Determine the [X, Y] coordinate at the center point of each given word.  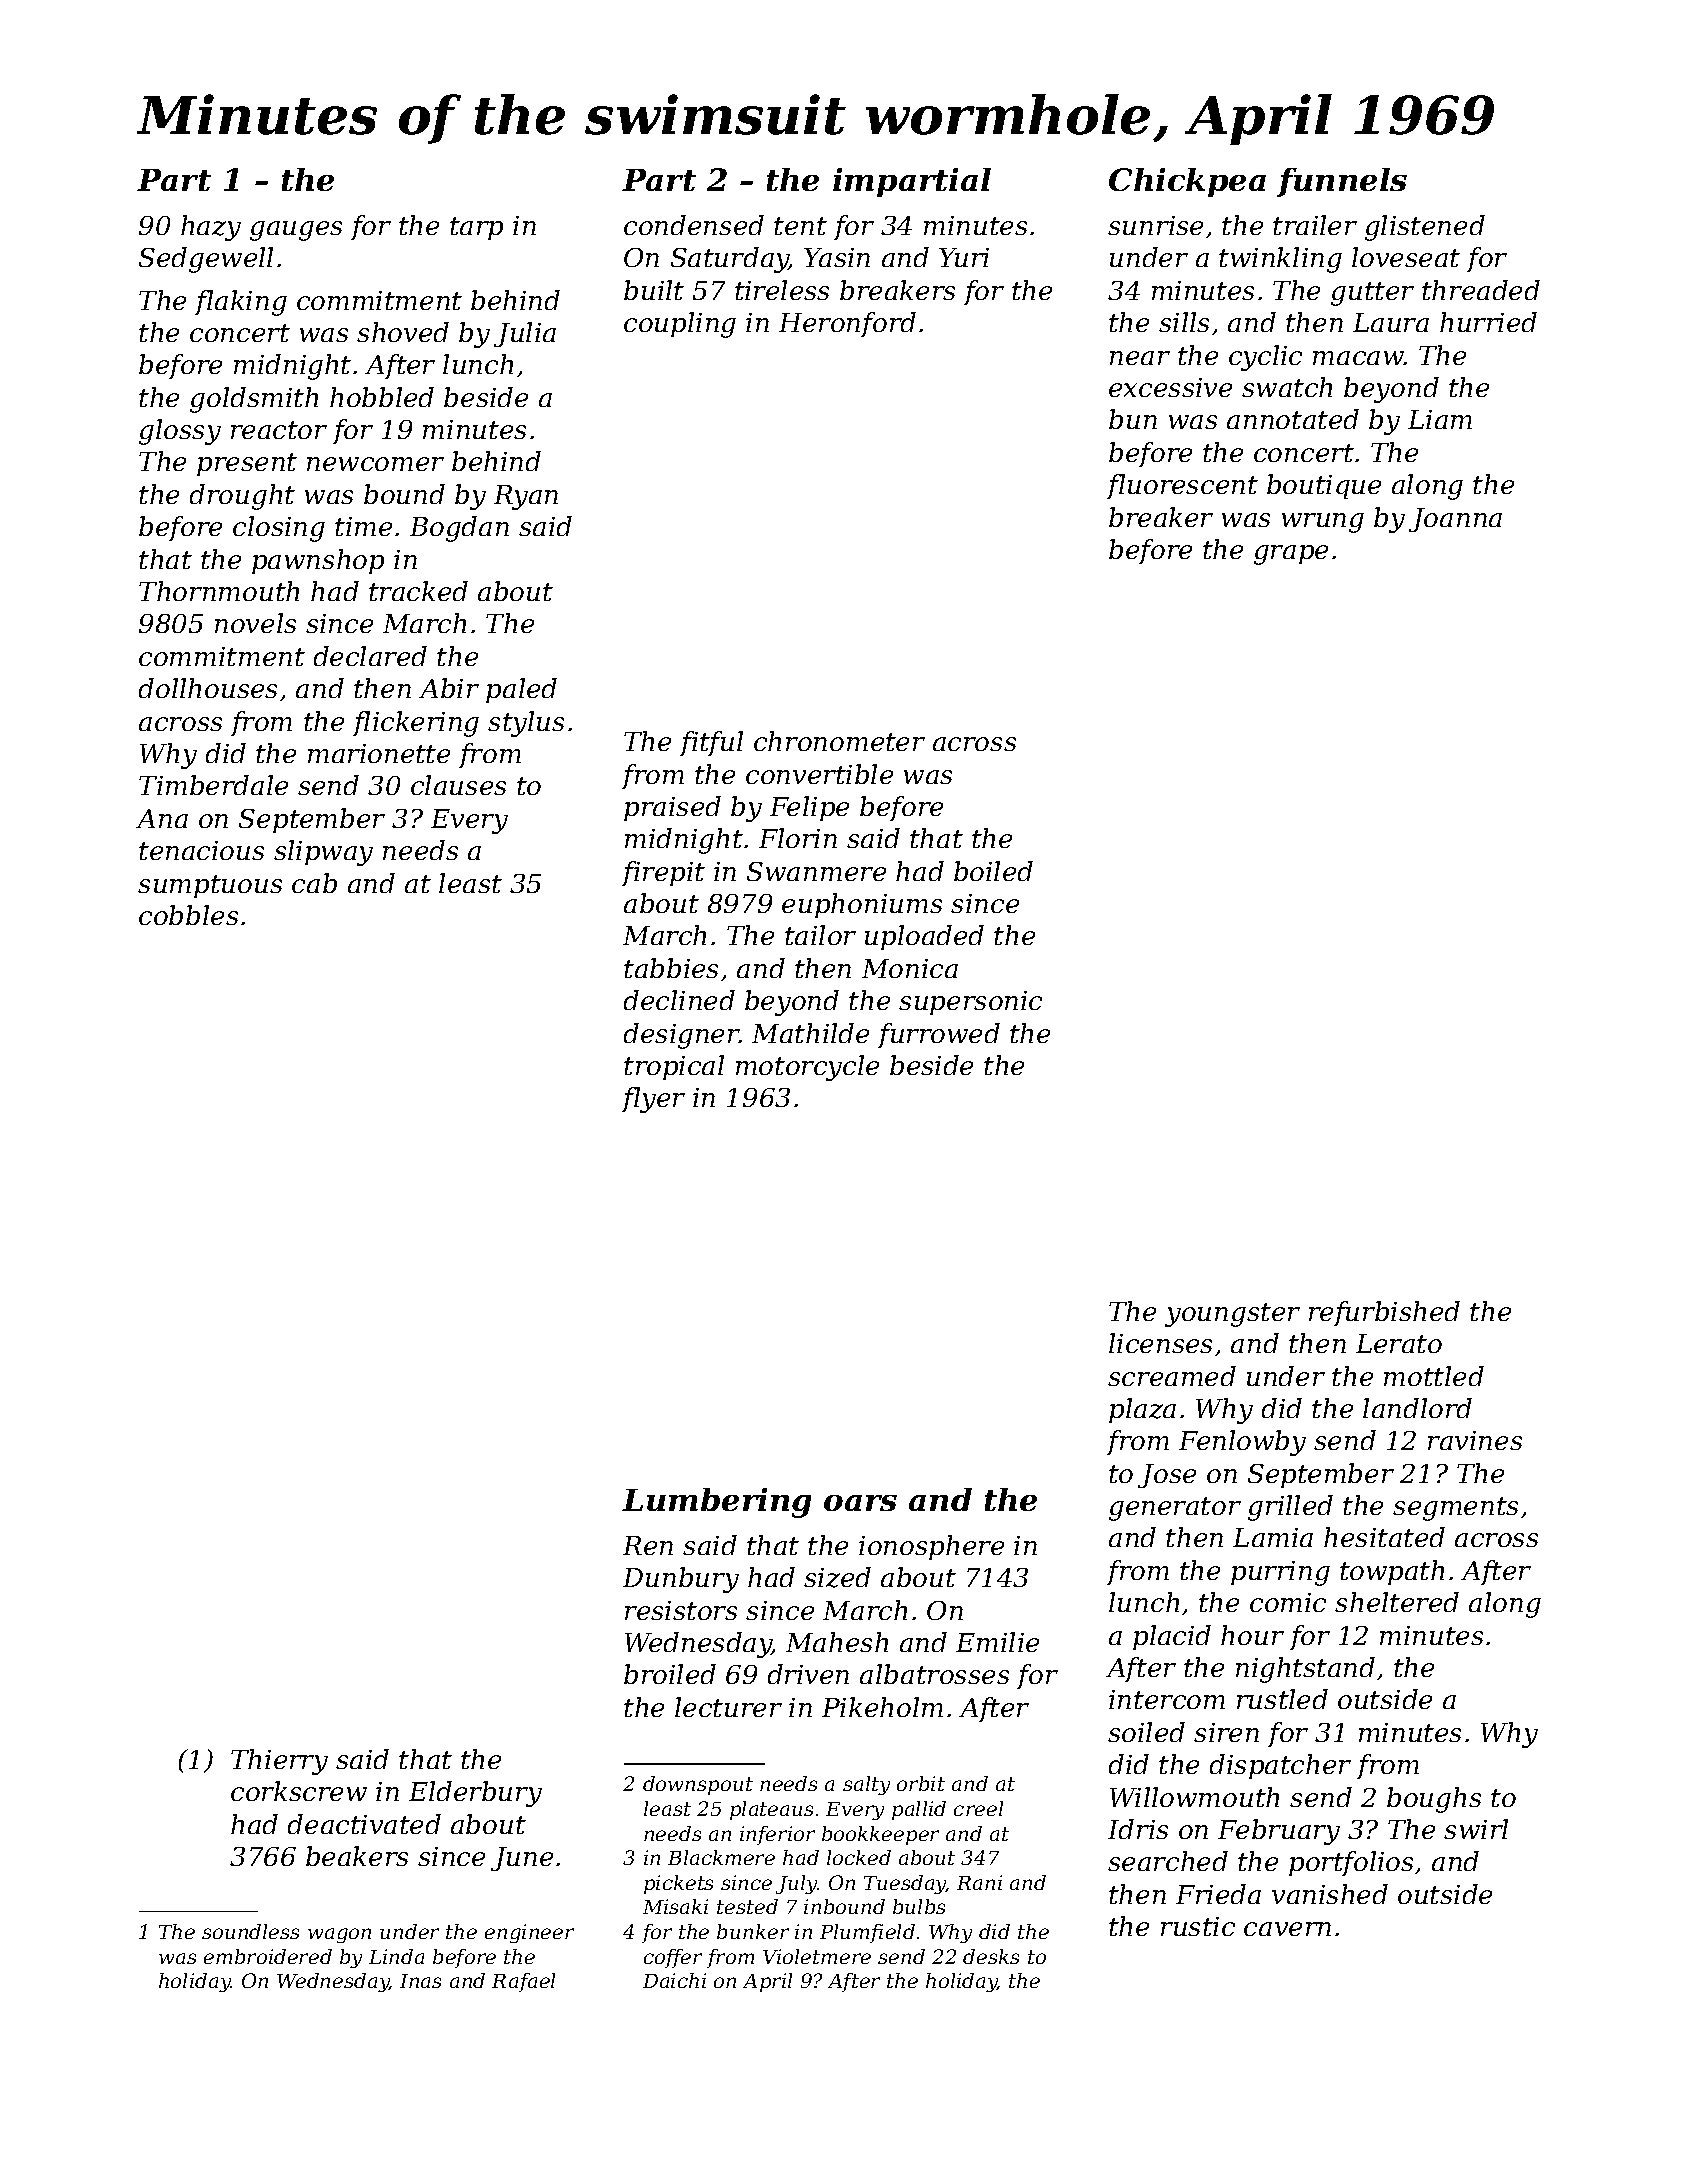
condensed [694, 225]
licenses [1160, 1343]
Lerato [1399, 1343]
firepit [663, 873]
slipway [323, 853]
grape [1291, 555]
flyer [653, 1100]
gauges [296, 231]
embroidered [268, 1956]
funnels [1342, 182]
